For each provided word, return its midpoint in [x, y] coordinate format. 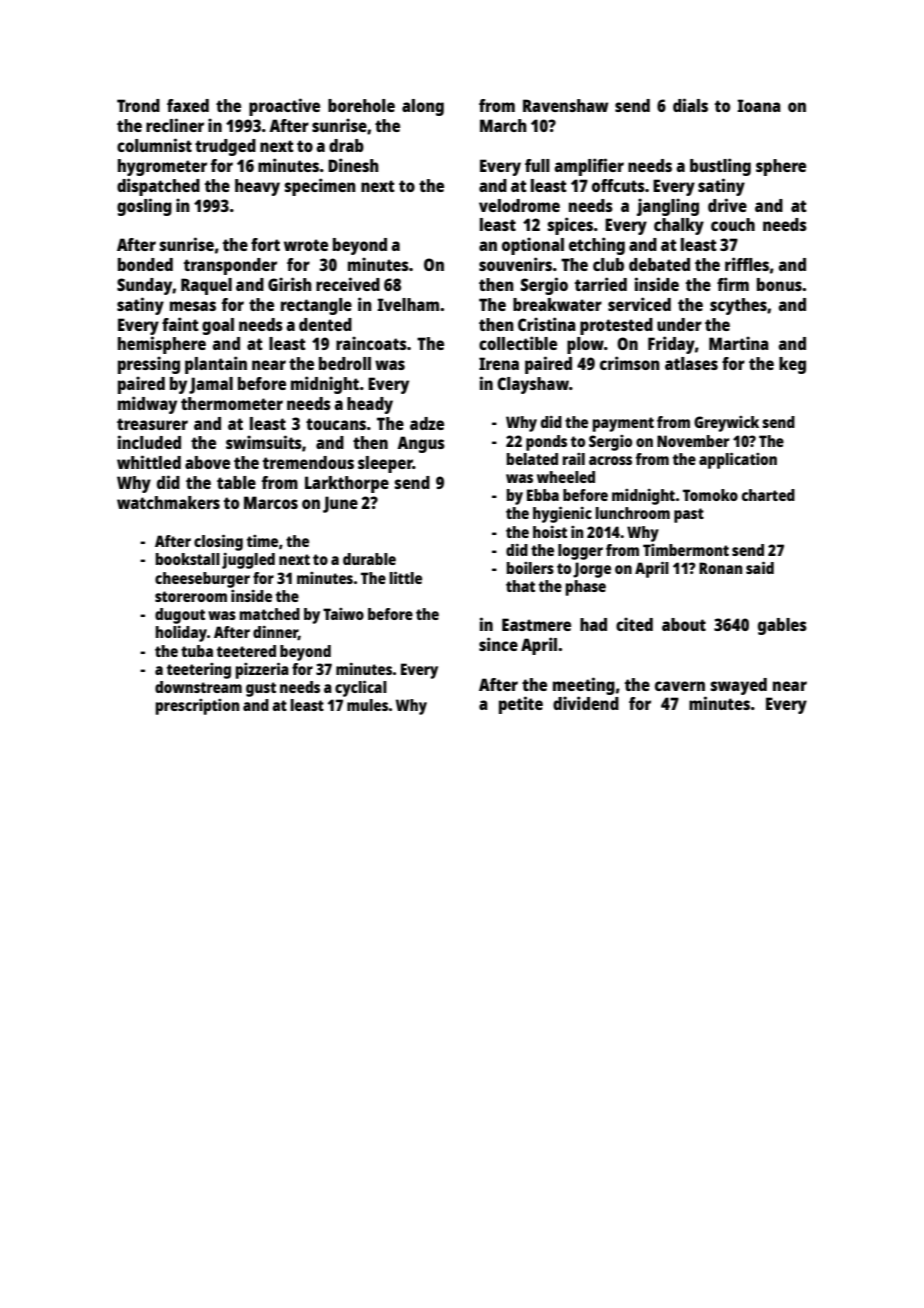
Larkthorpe [347, 484]
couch [733, 224]
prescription [197, 707]
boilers [530, 568]
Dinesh [353, 165]
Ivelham [408, 304]
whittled [149, 462]
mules [367, 705]
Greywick [726, 424]
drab [346, 145]
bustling [720, 167]
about [684, 624]
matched [270, 614]
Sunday [145, 286]
